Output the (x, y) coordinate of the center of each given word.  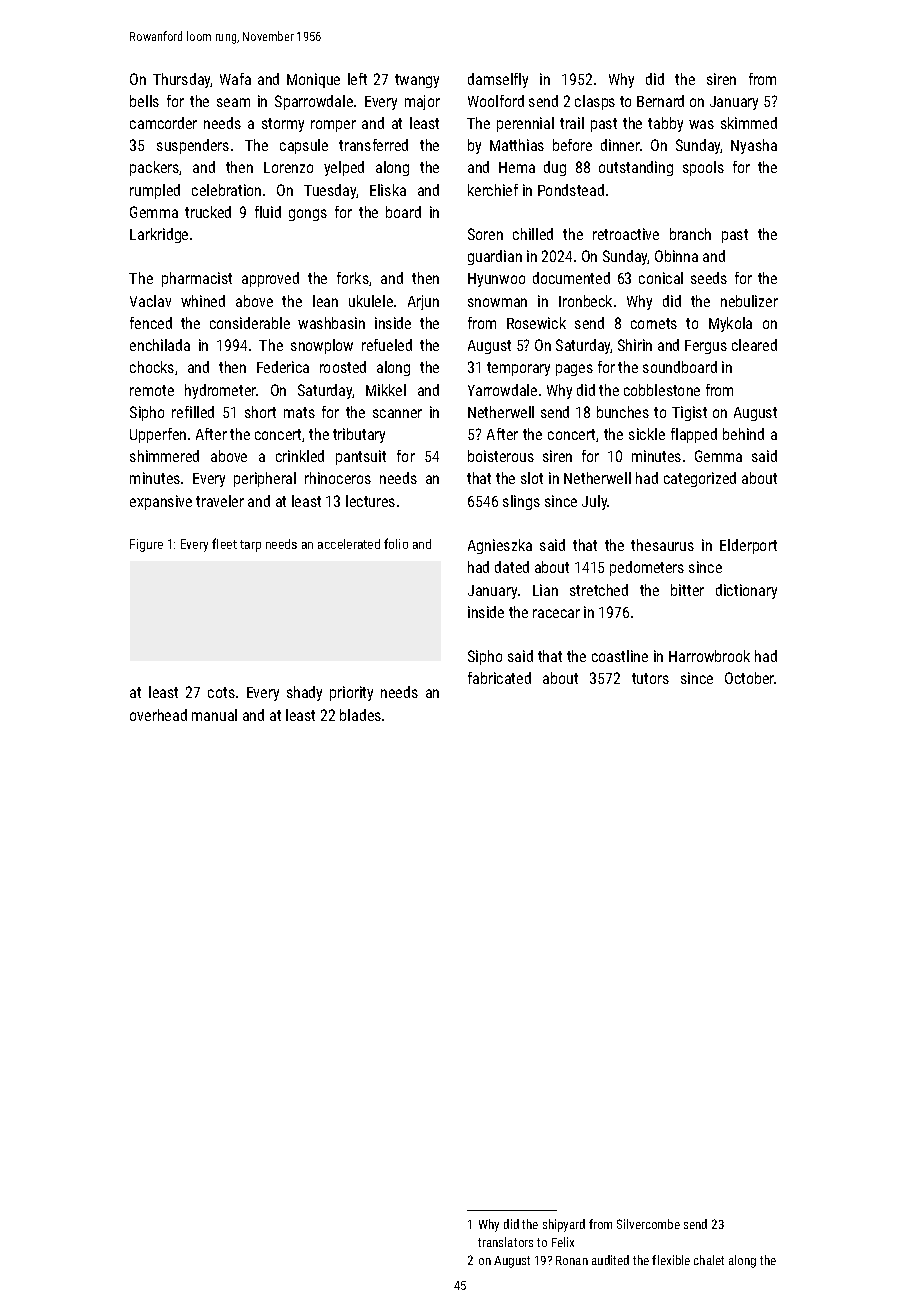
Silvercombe (648, 1224)
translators (505, 1242)
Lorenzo (288, 167)
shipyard (564, 1225)
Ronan (572, 1260)
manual (214, 715)
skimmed (749, 123)
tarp (250, 546)
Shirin (635, 345)
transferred (373, 145)
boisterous (501, 456)
